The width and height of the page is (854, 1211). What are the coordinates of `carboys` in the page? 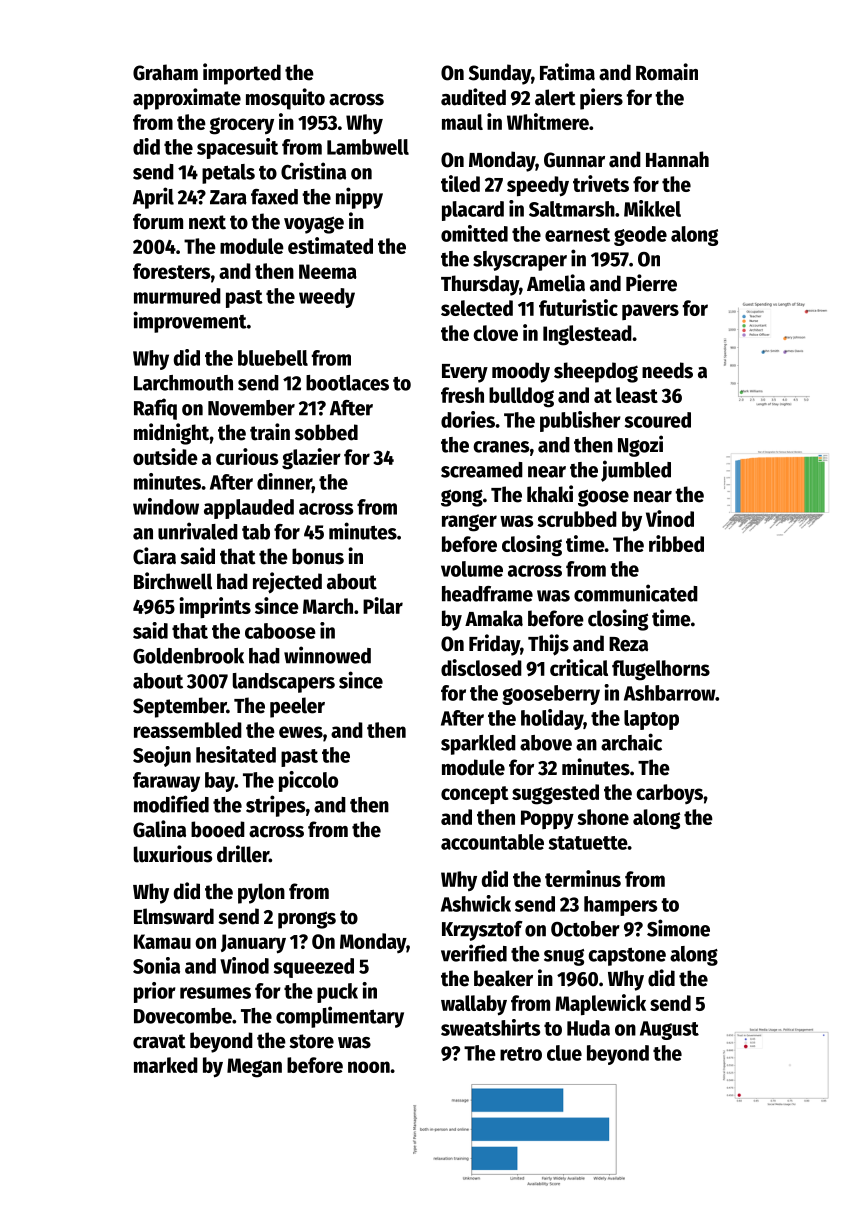 It's located at (669, 794).
